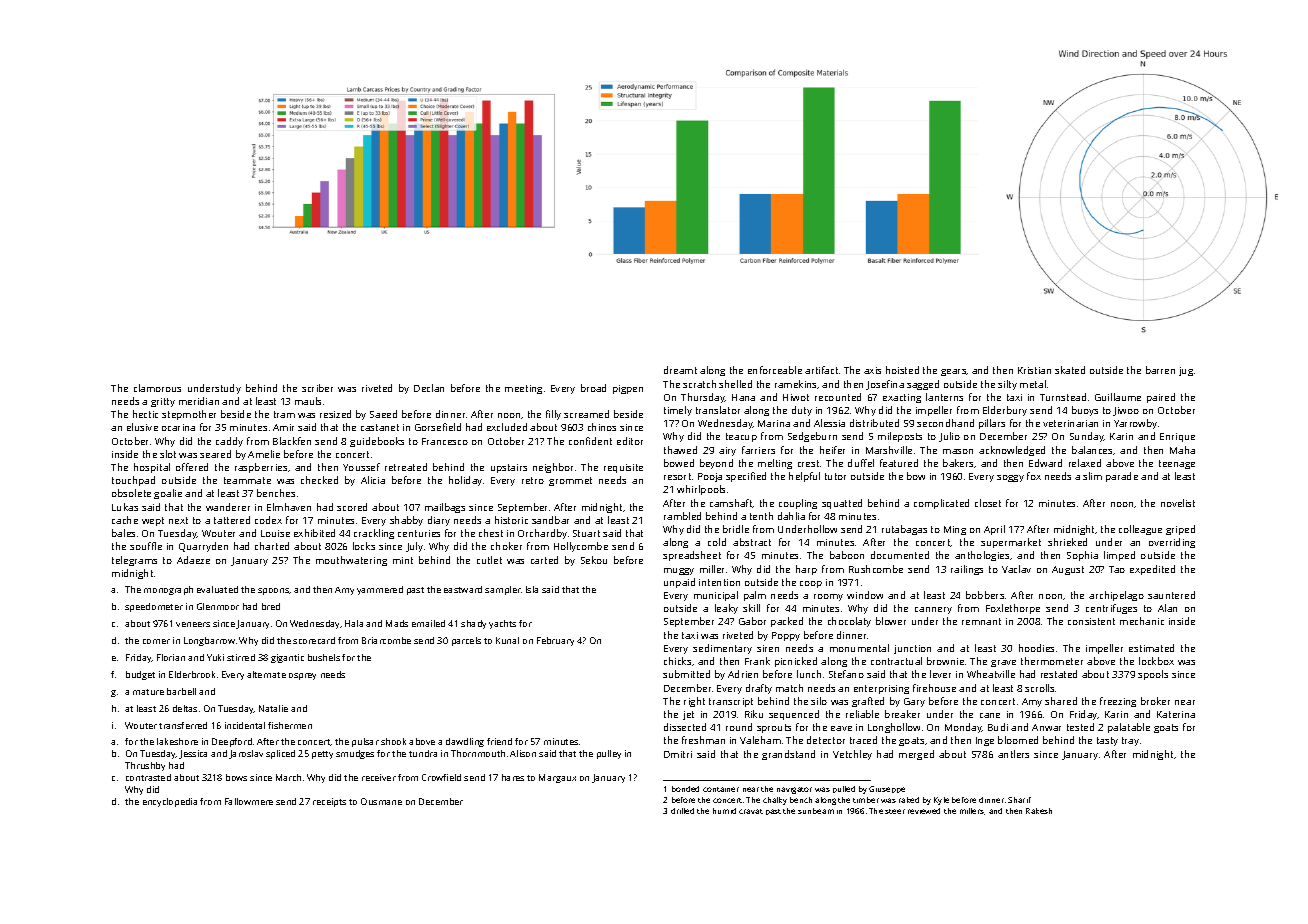  Describe the element at coordinates (232, 520) in the image. I see `tattered` at that location.
